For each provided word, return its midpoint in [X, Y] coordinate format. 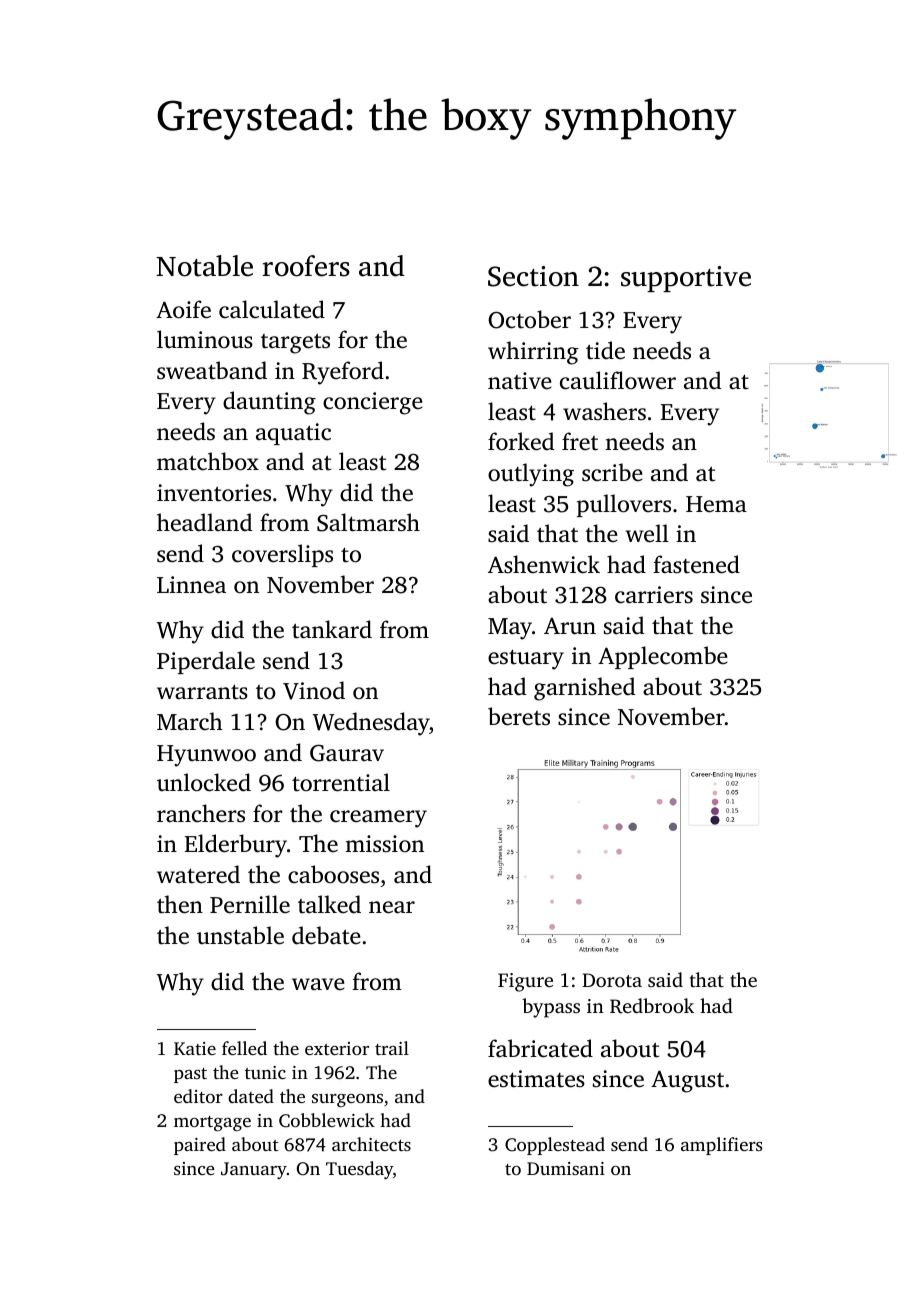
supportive [686, 279]
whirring [533, 353]
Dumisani [566, 1168]
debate [326, 935]
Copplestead [555, 1146]
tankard [332, 629]
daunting [269, 403]
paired [200, 1146]
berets [519, 716]
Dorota [612, 980]
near [392, 907]
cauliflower [618, 380]
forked [521, 441]
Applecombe [663, 657]
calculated [272, 309]
